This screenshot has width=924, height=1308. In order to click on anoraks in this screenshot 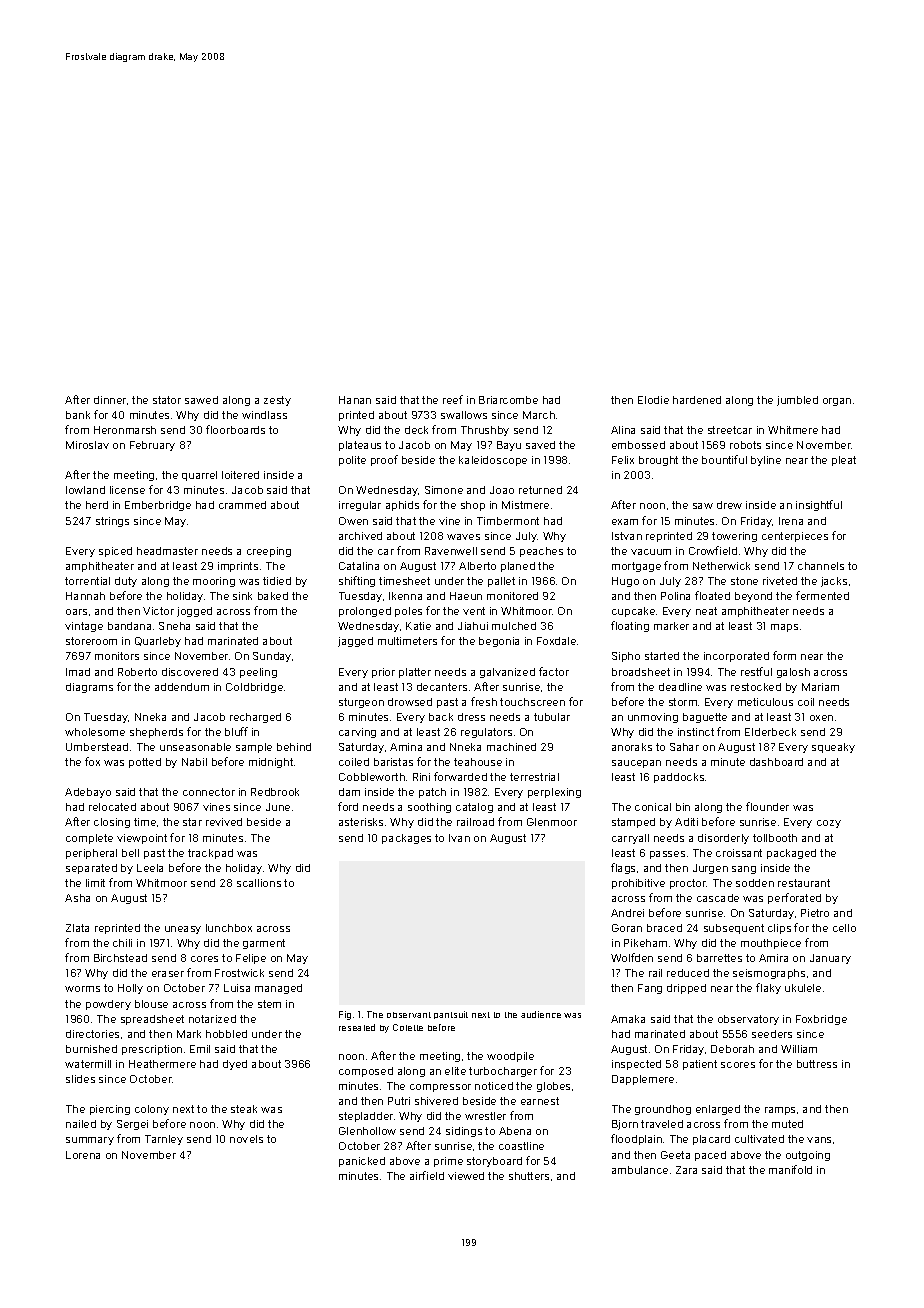, I will do `click(632, 747)`.
